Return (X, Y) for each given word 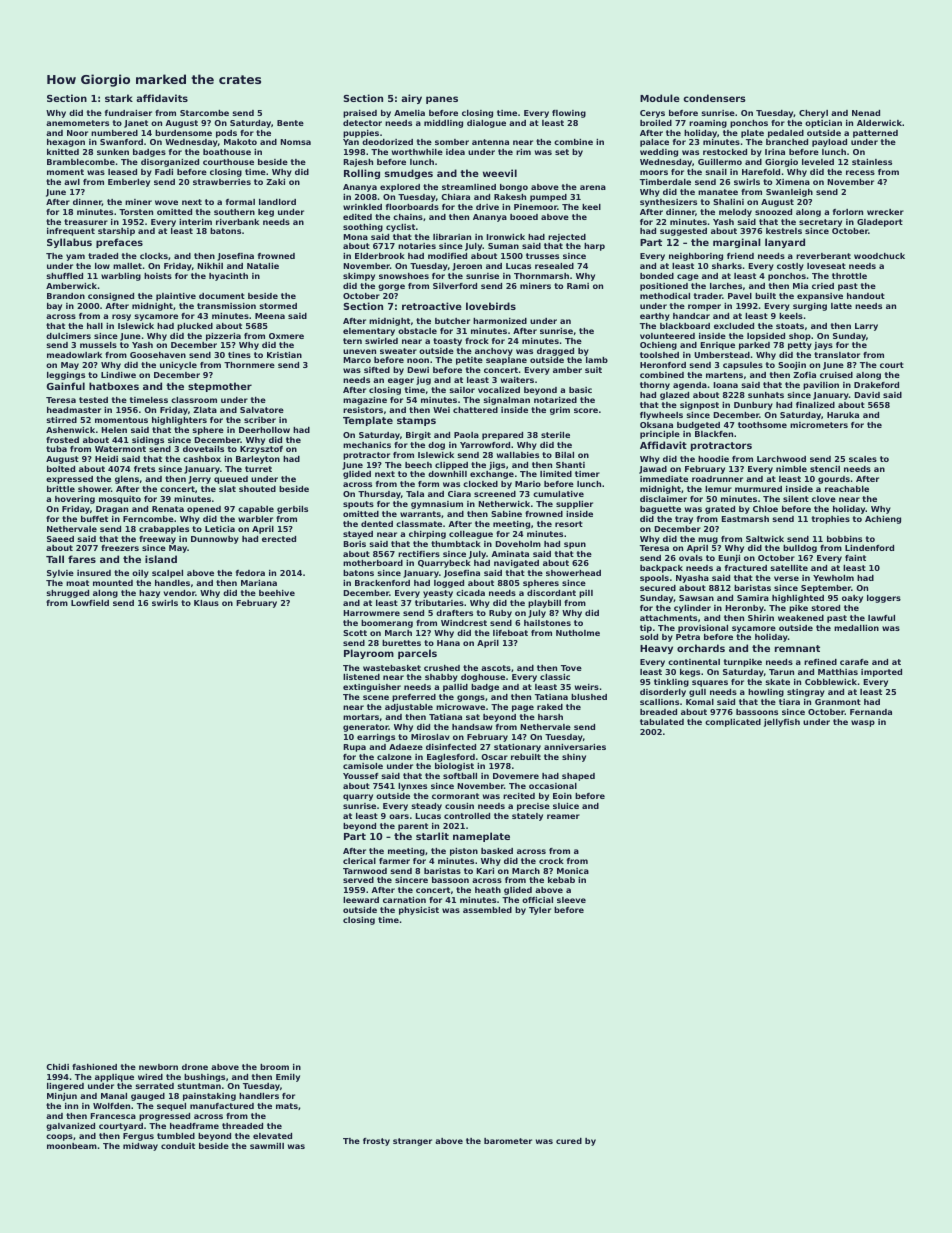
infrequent (71, 232)
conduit (178, 1146)
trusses (542, 256)
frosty (376, 1142)
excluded (734, 326)
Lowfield (90, 603)
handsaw (472, 727)
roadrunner (717, 479)
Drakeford (876, 385)
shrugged (68, 594)
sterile (555, 435)
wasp (863, 723)
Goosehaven (158, 355)
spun (575, 545)
